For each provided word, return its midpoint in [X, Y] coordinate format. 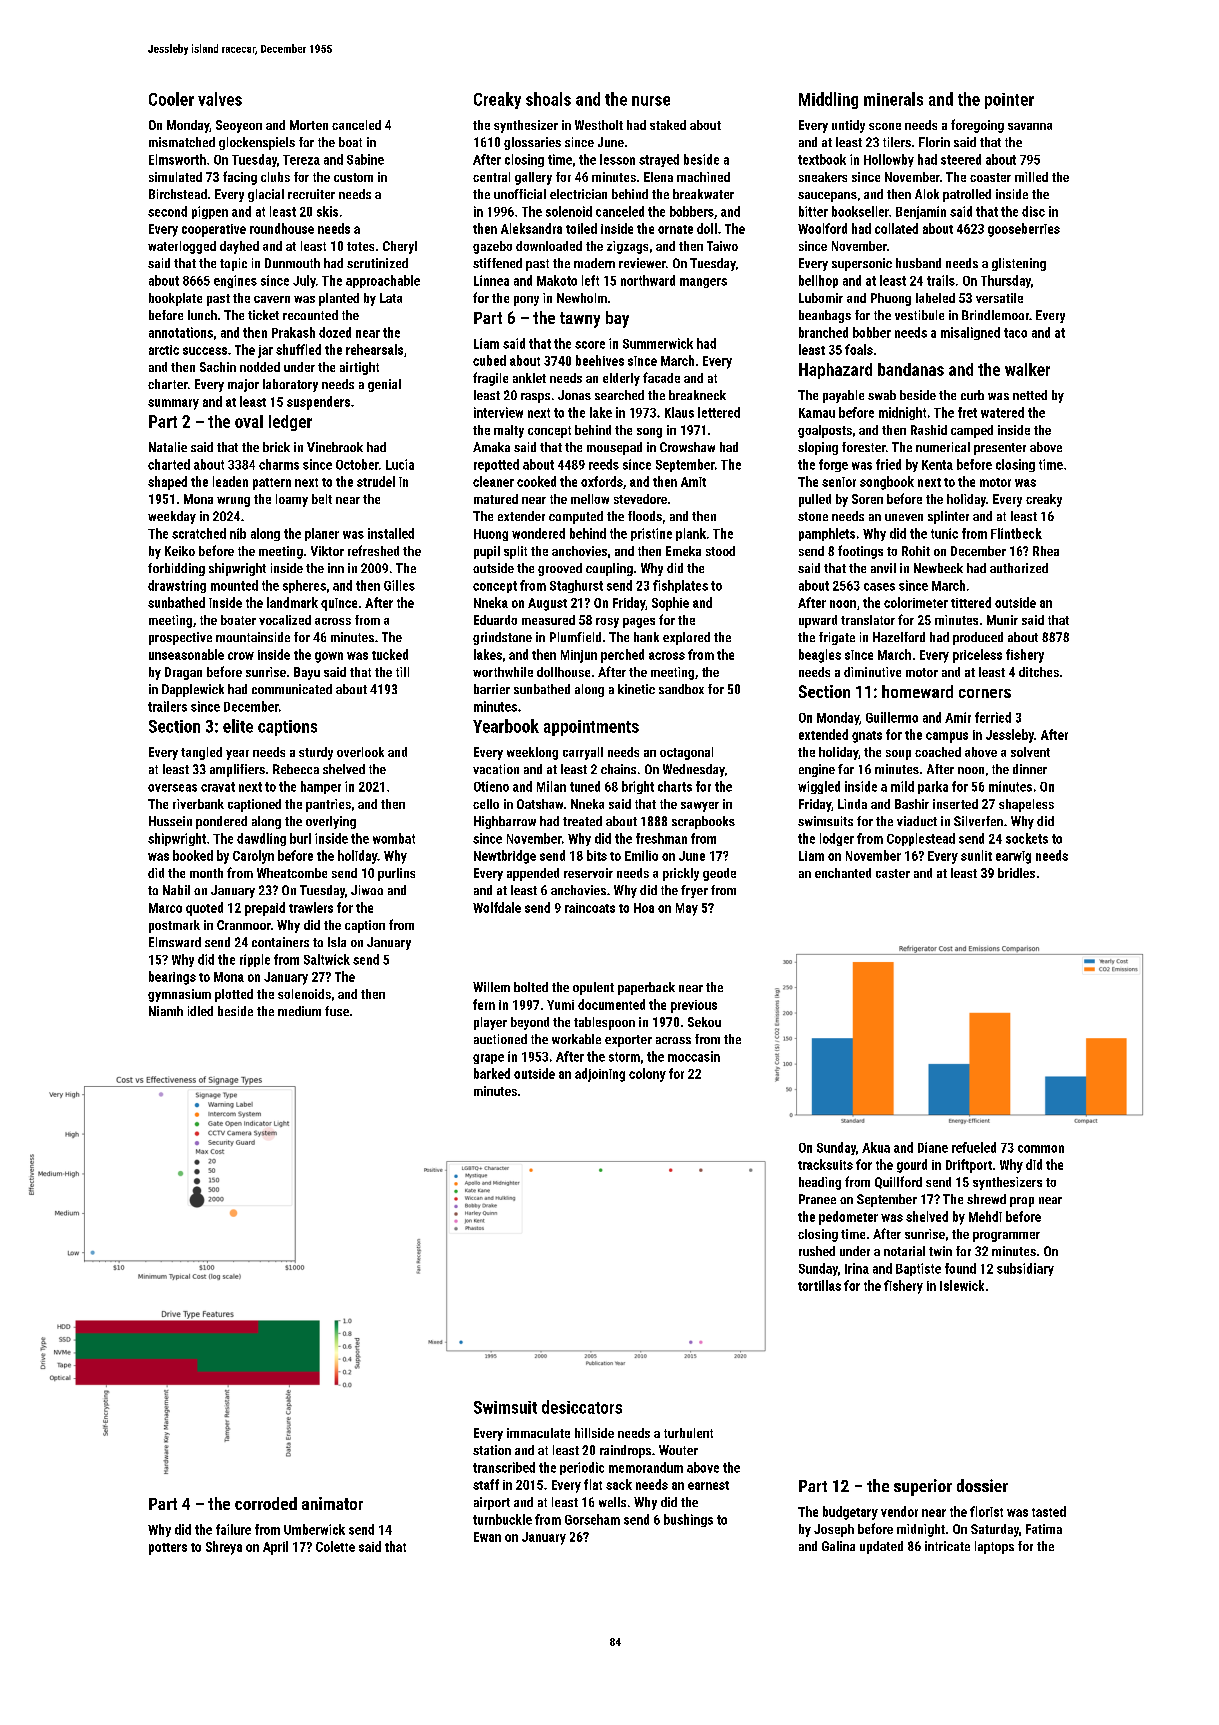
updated [881, 1547]
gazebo [492, 247]
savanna [1030, 126]
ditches [1039, 672]
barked [492, 1073]
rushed [817, 1251]
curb [972, 395]
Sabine [365, 159]
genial [384, 385]
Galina [838, 1546]
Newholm [582, 298]
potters [168, 1549]
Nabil [176, 890]
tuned [585, 786]
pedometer [848, 1218]
